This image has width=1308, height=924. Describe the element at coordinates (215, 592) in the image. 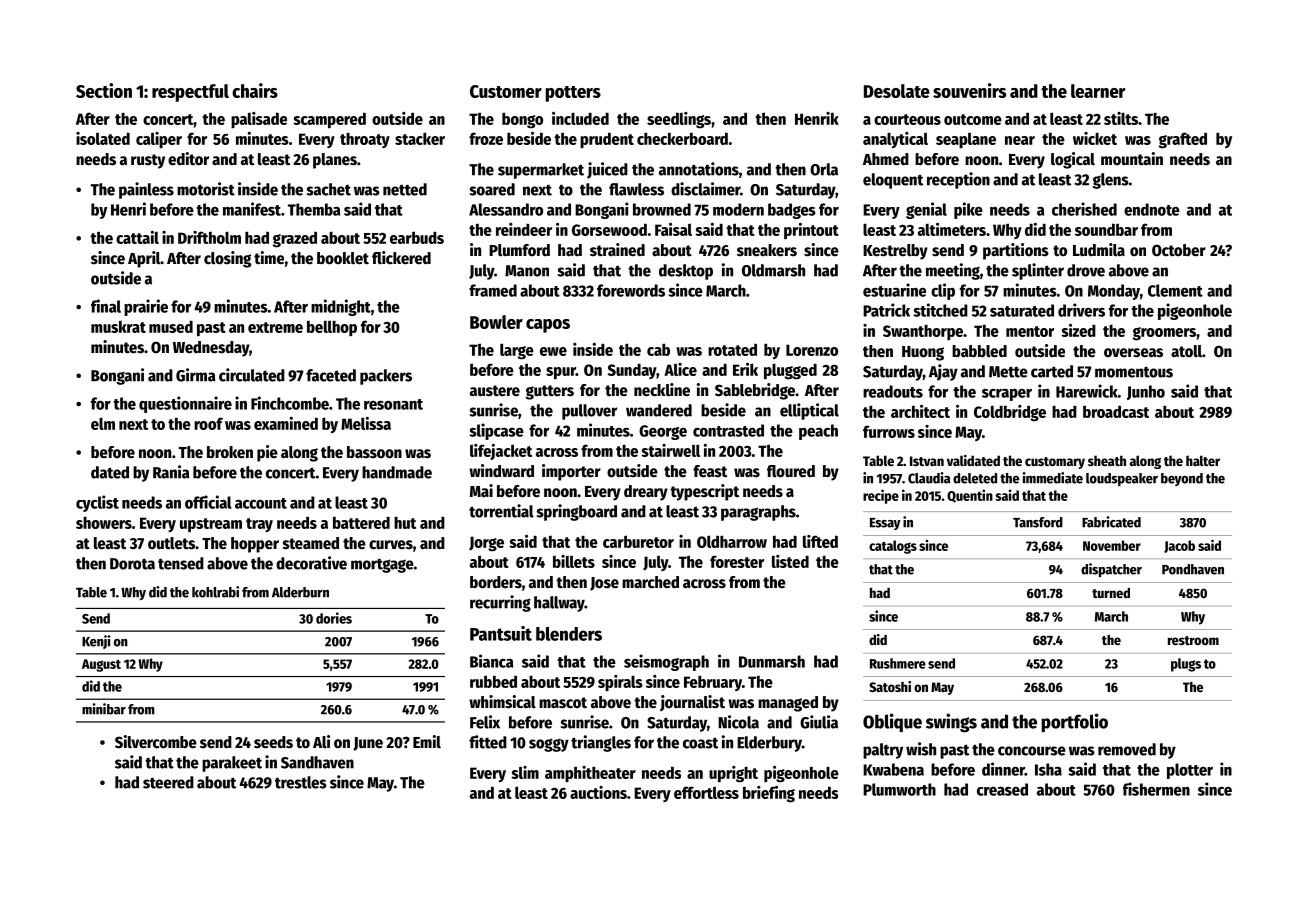

I see `kohlrabi` at that location.
